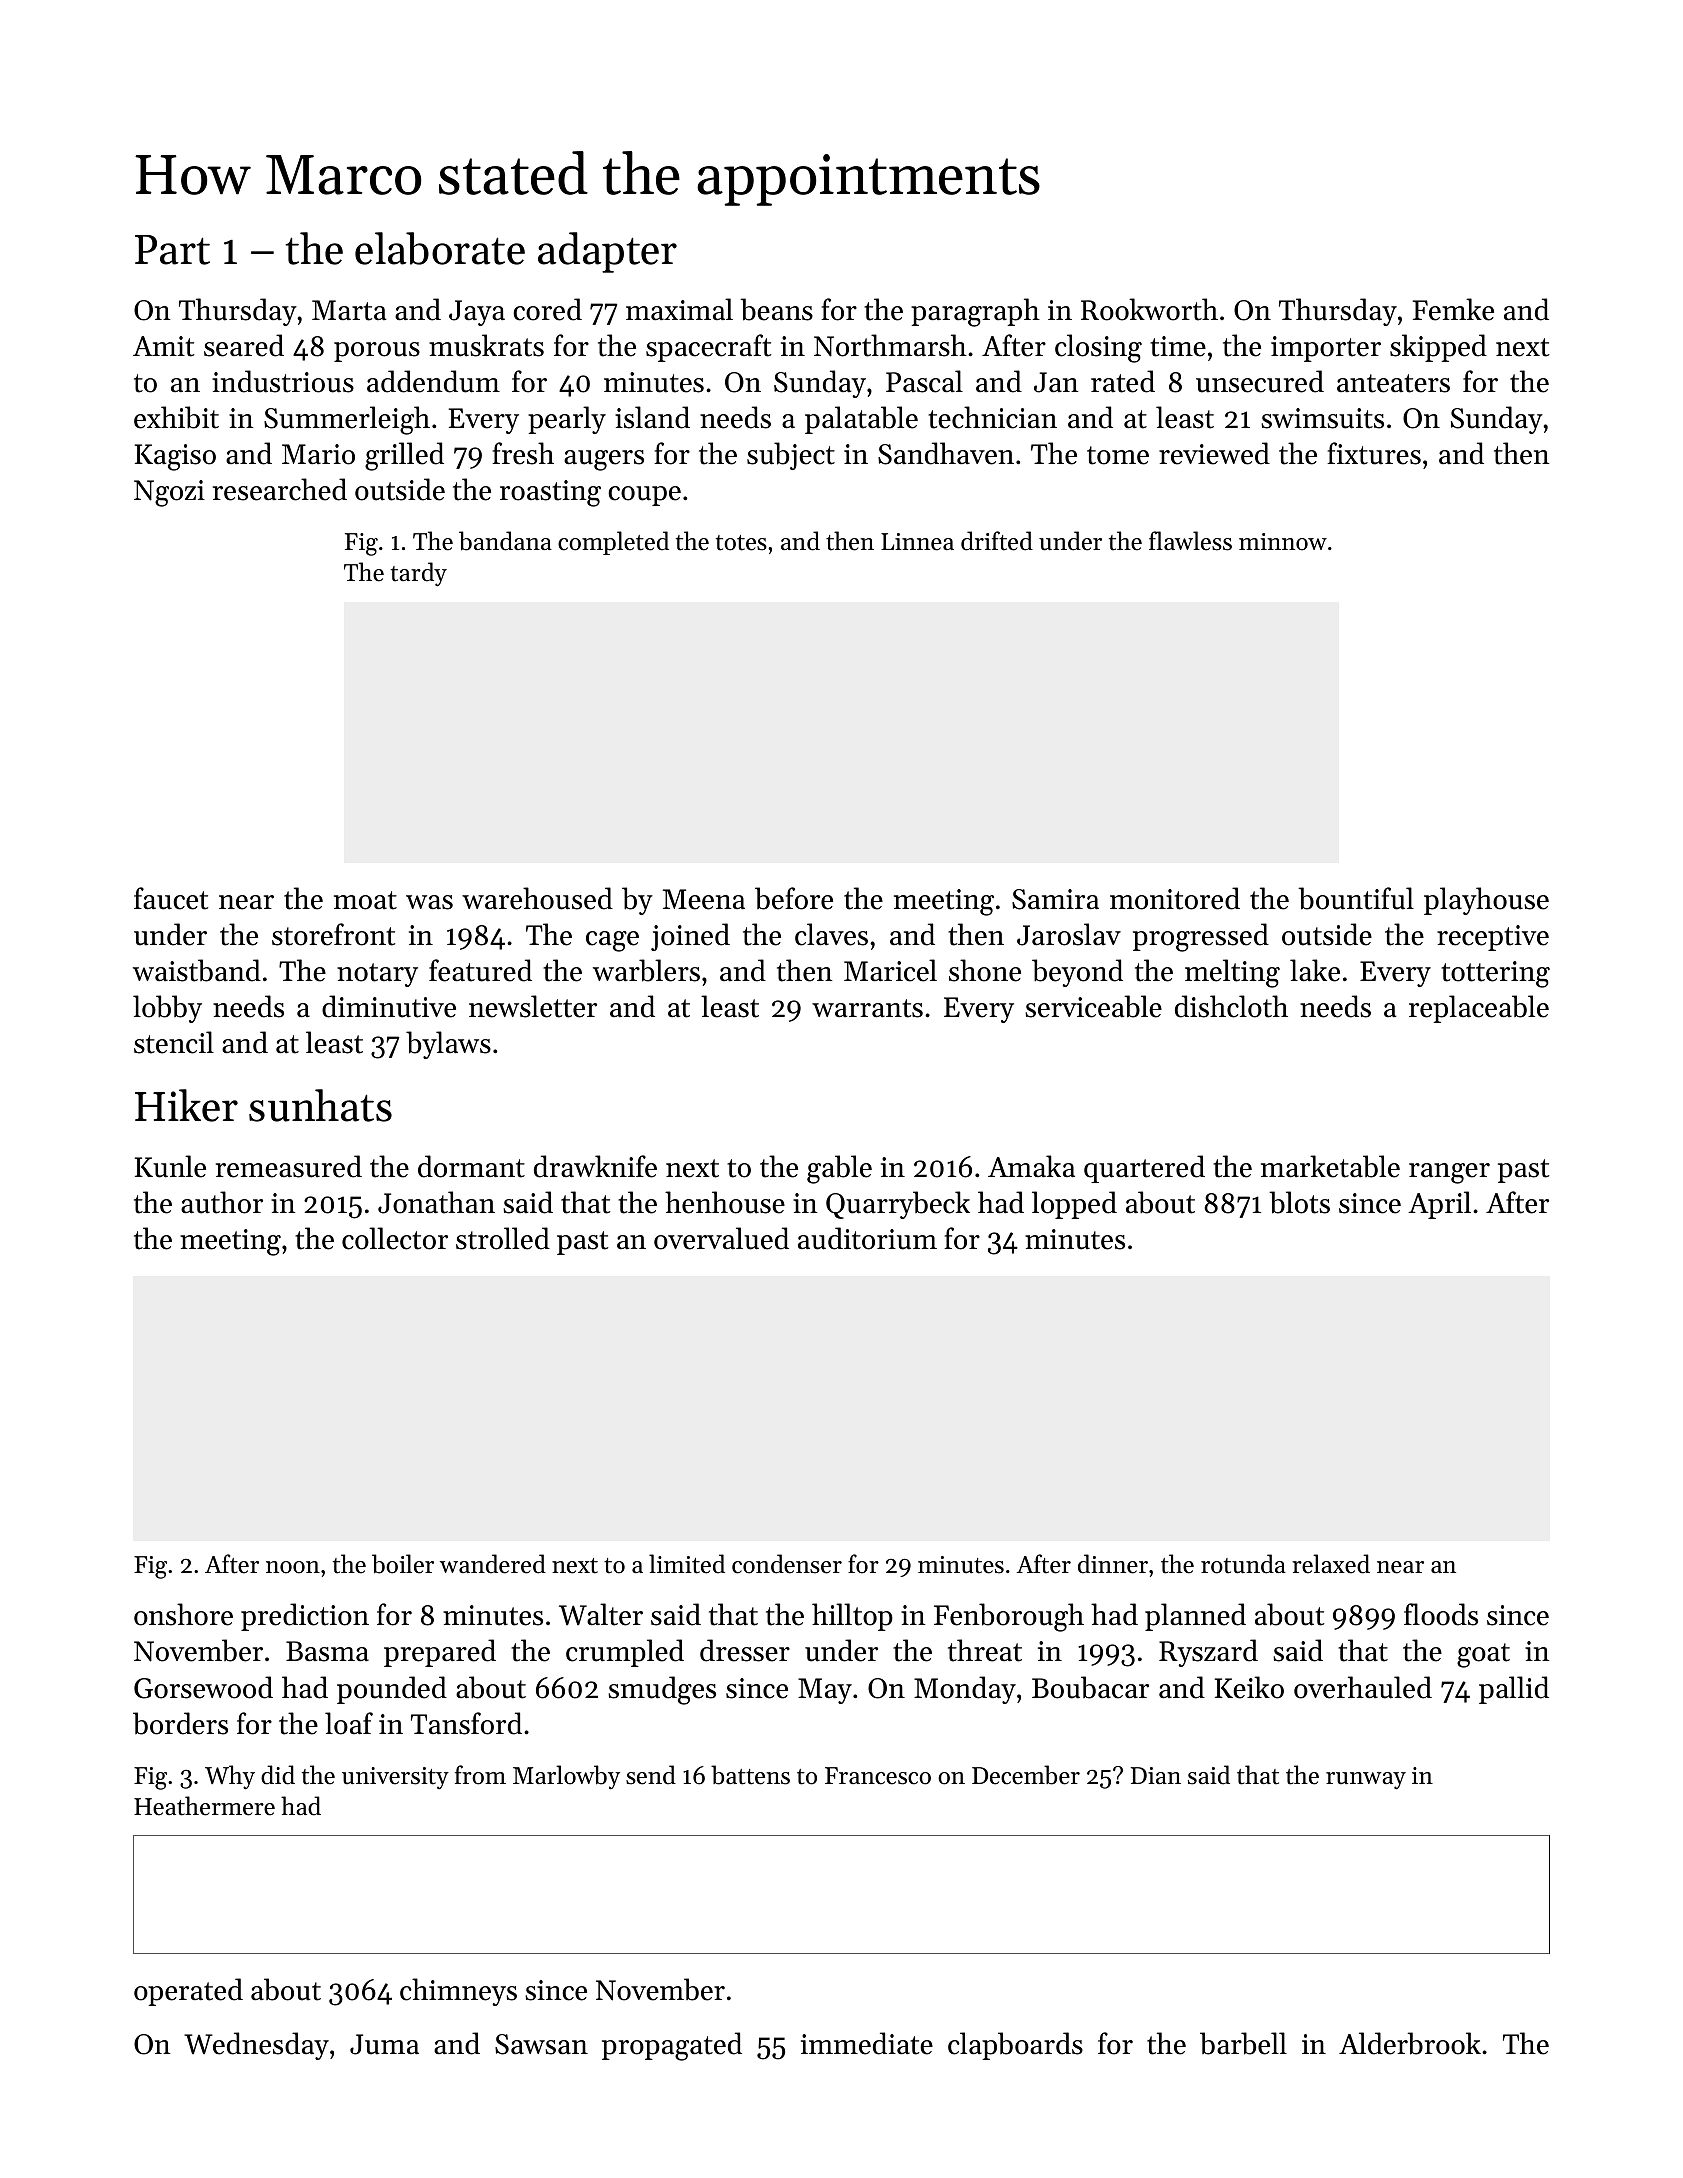  Describe the element at coordinates (946, 453) in the screenshot. I see `Sandhaven` at that location.
